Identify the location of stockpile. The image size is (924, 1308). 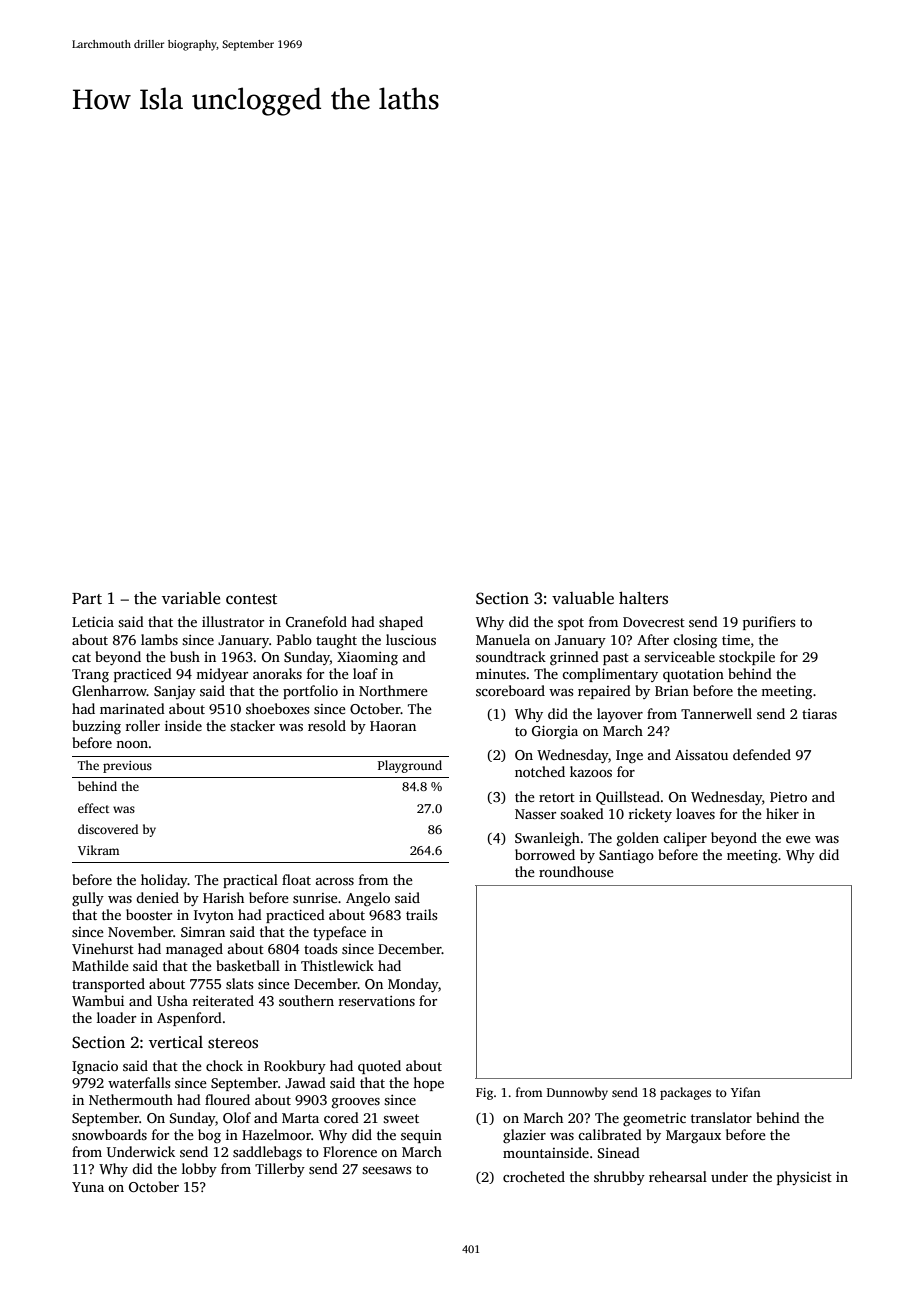
(747, 658).
